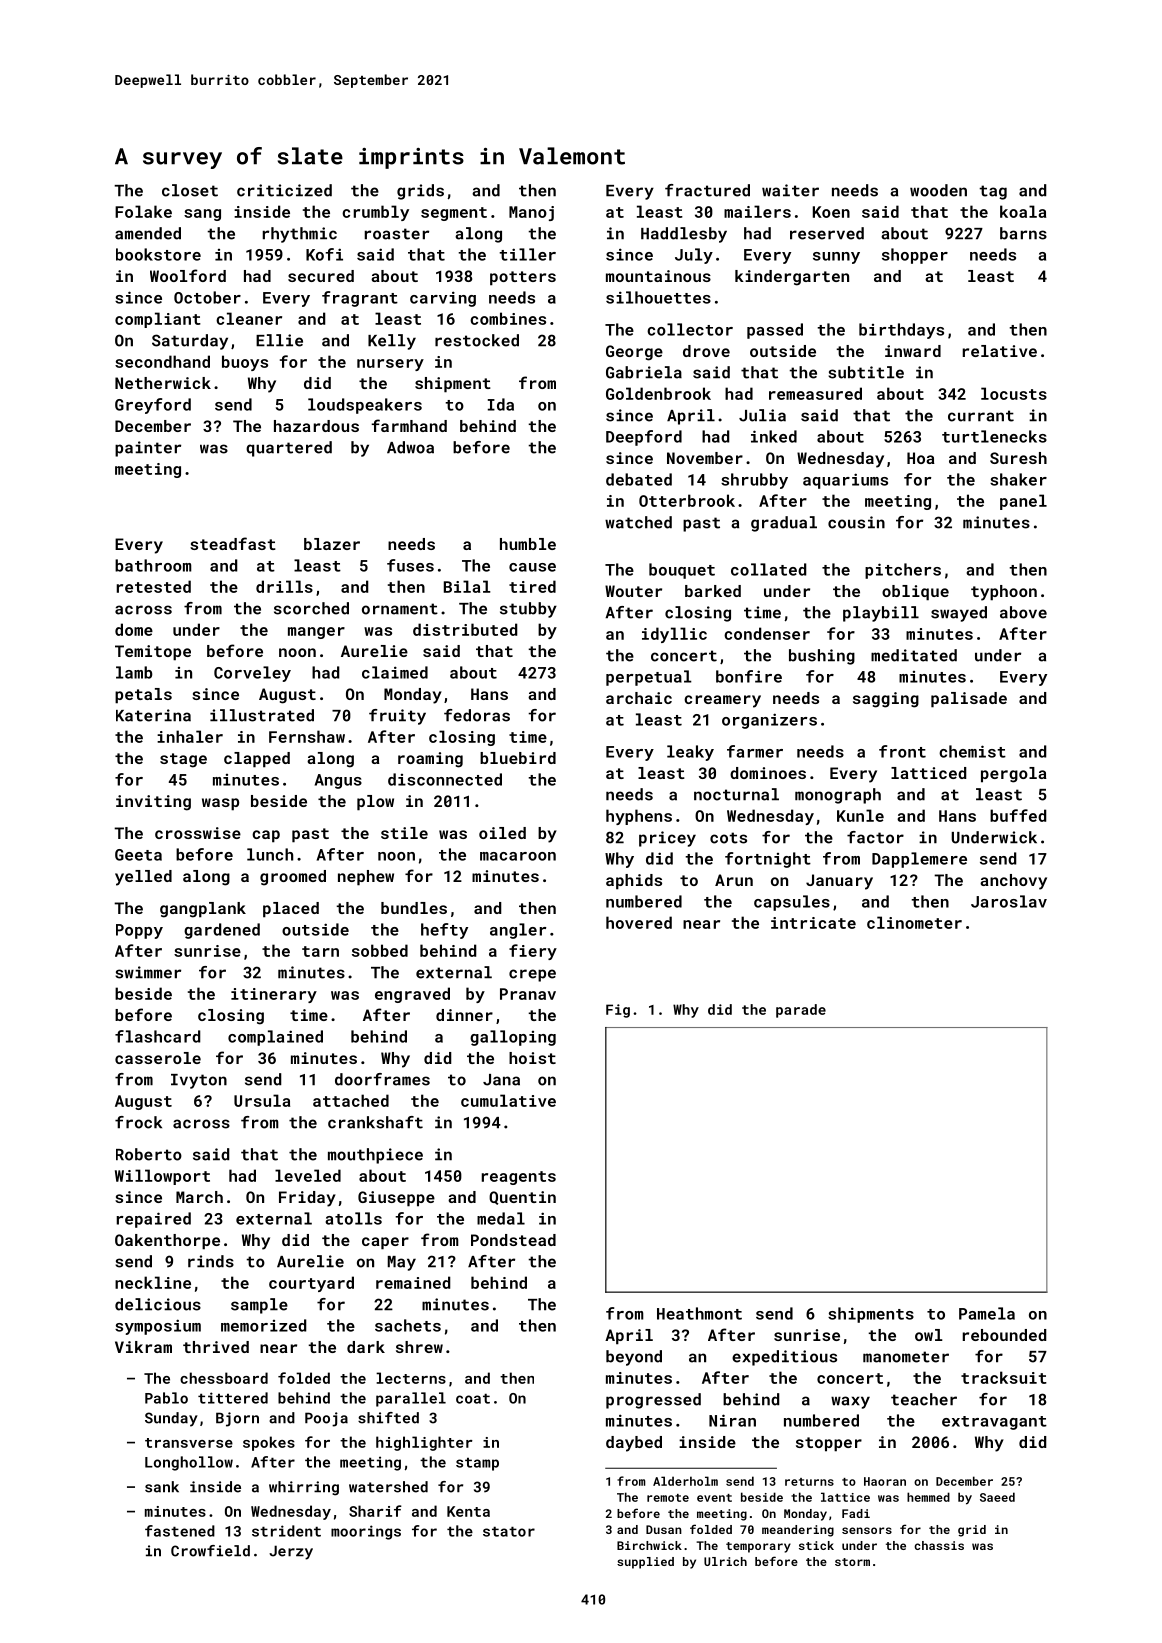  I want to click on waiter, so click(790, 190).
